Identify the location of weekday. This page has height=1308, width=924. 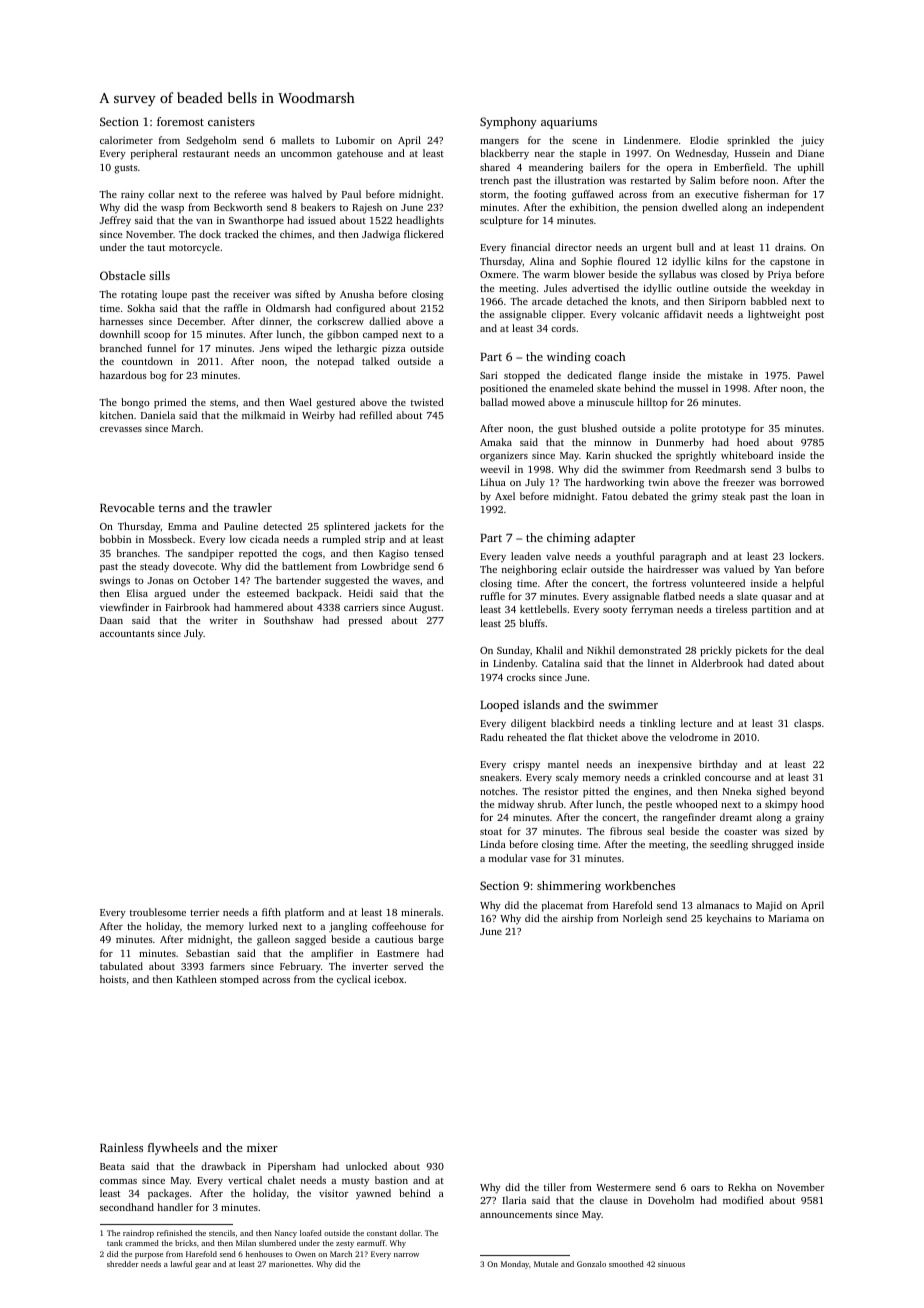
(791, 289).
